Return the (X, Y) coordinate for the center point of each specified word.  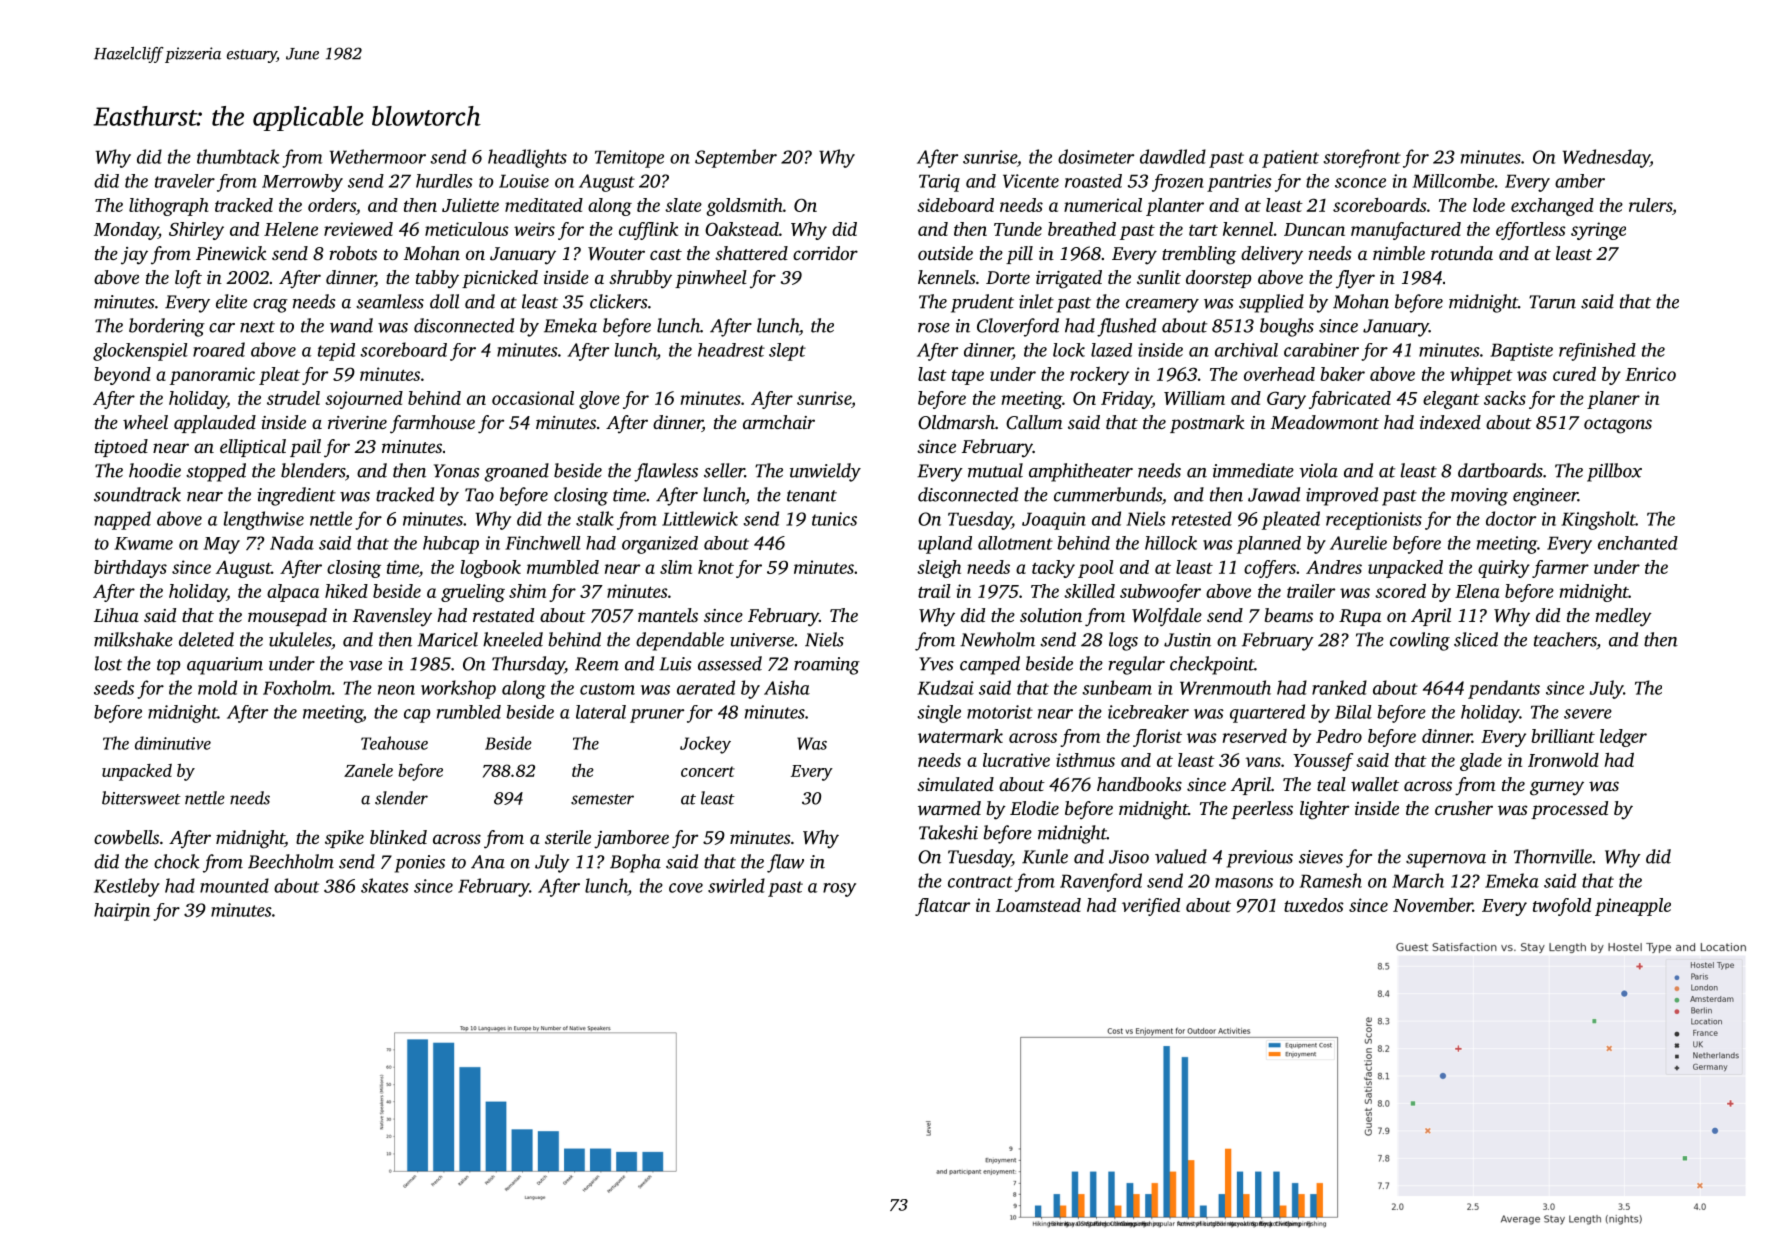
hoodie (155, 470)
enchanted (1638, 543)
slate (683, 205)
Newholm (997, 639)
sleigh (939, 569)
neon (396, 690)
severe (1588, 714)
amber (1580, 181)
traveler (185, 181)
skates (385, 885)
